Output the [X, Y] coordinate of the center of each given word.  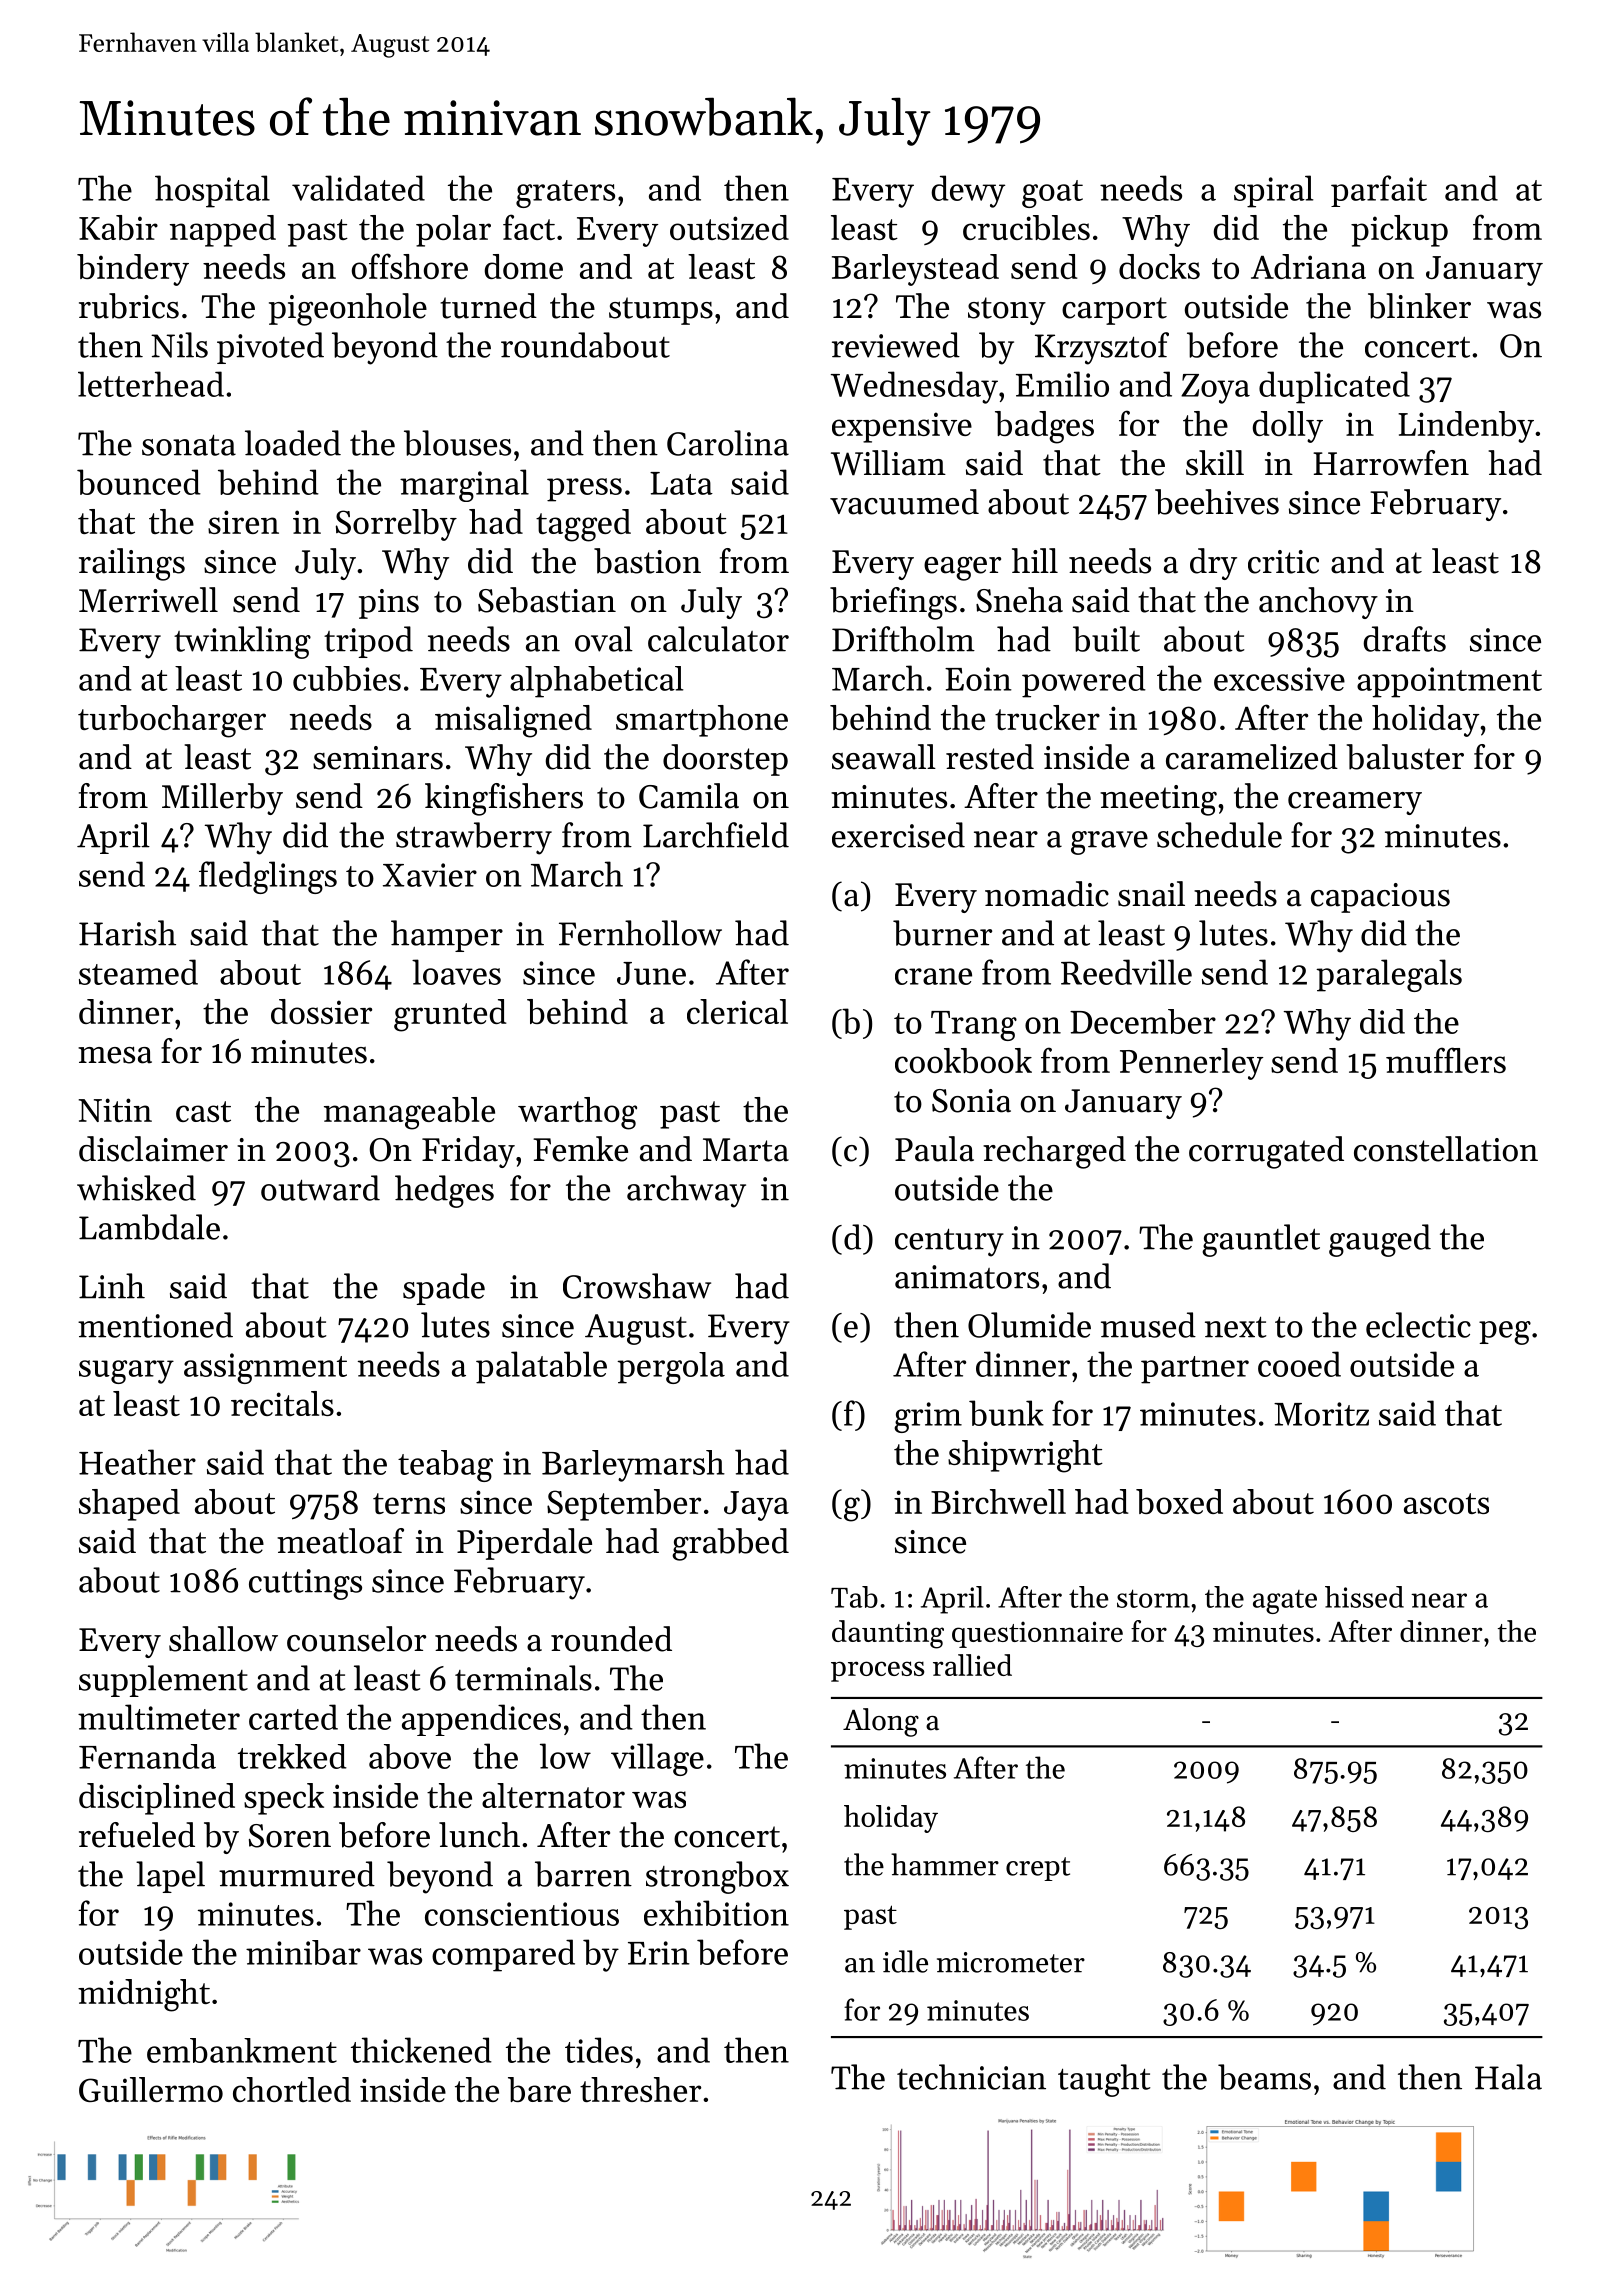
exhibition [716, 1913]
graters [565, 194]
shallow [223, 1639]
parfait [1379, 191]
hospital [212, 191]
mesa [115, 1055]
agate [1285, 1602]
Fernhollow [640, 933]
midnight [144, 1995]
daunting [888, 1634]
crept [1038, 1869]
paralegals [1389, 975]
